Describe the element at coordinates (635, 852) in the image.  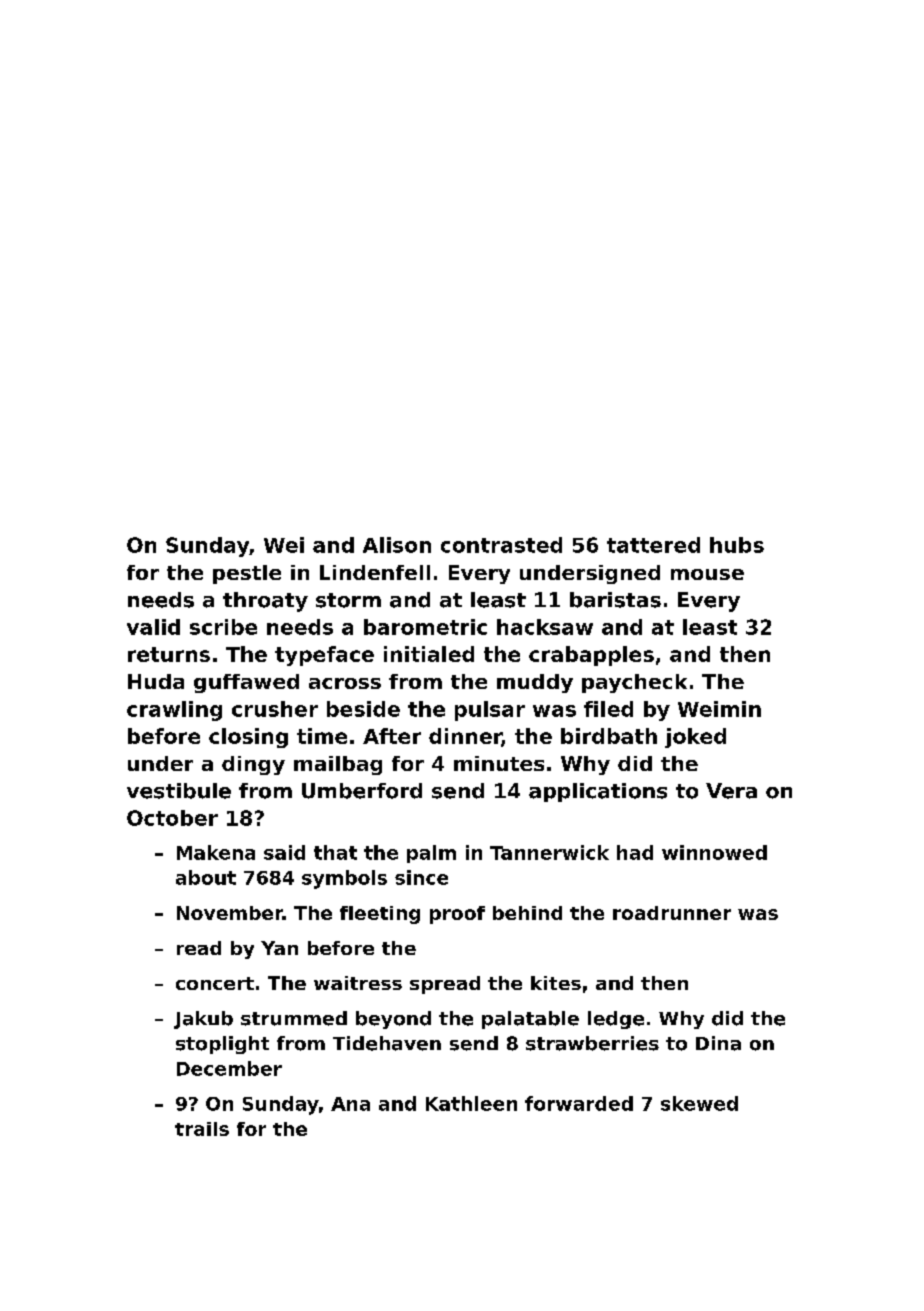
I see `had` at that location.
